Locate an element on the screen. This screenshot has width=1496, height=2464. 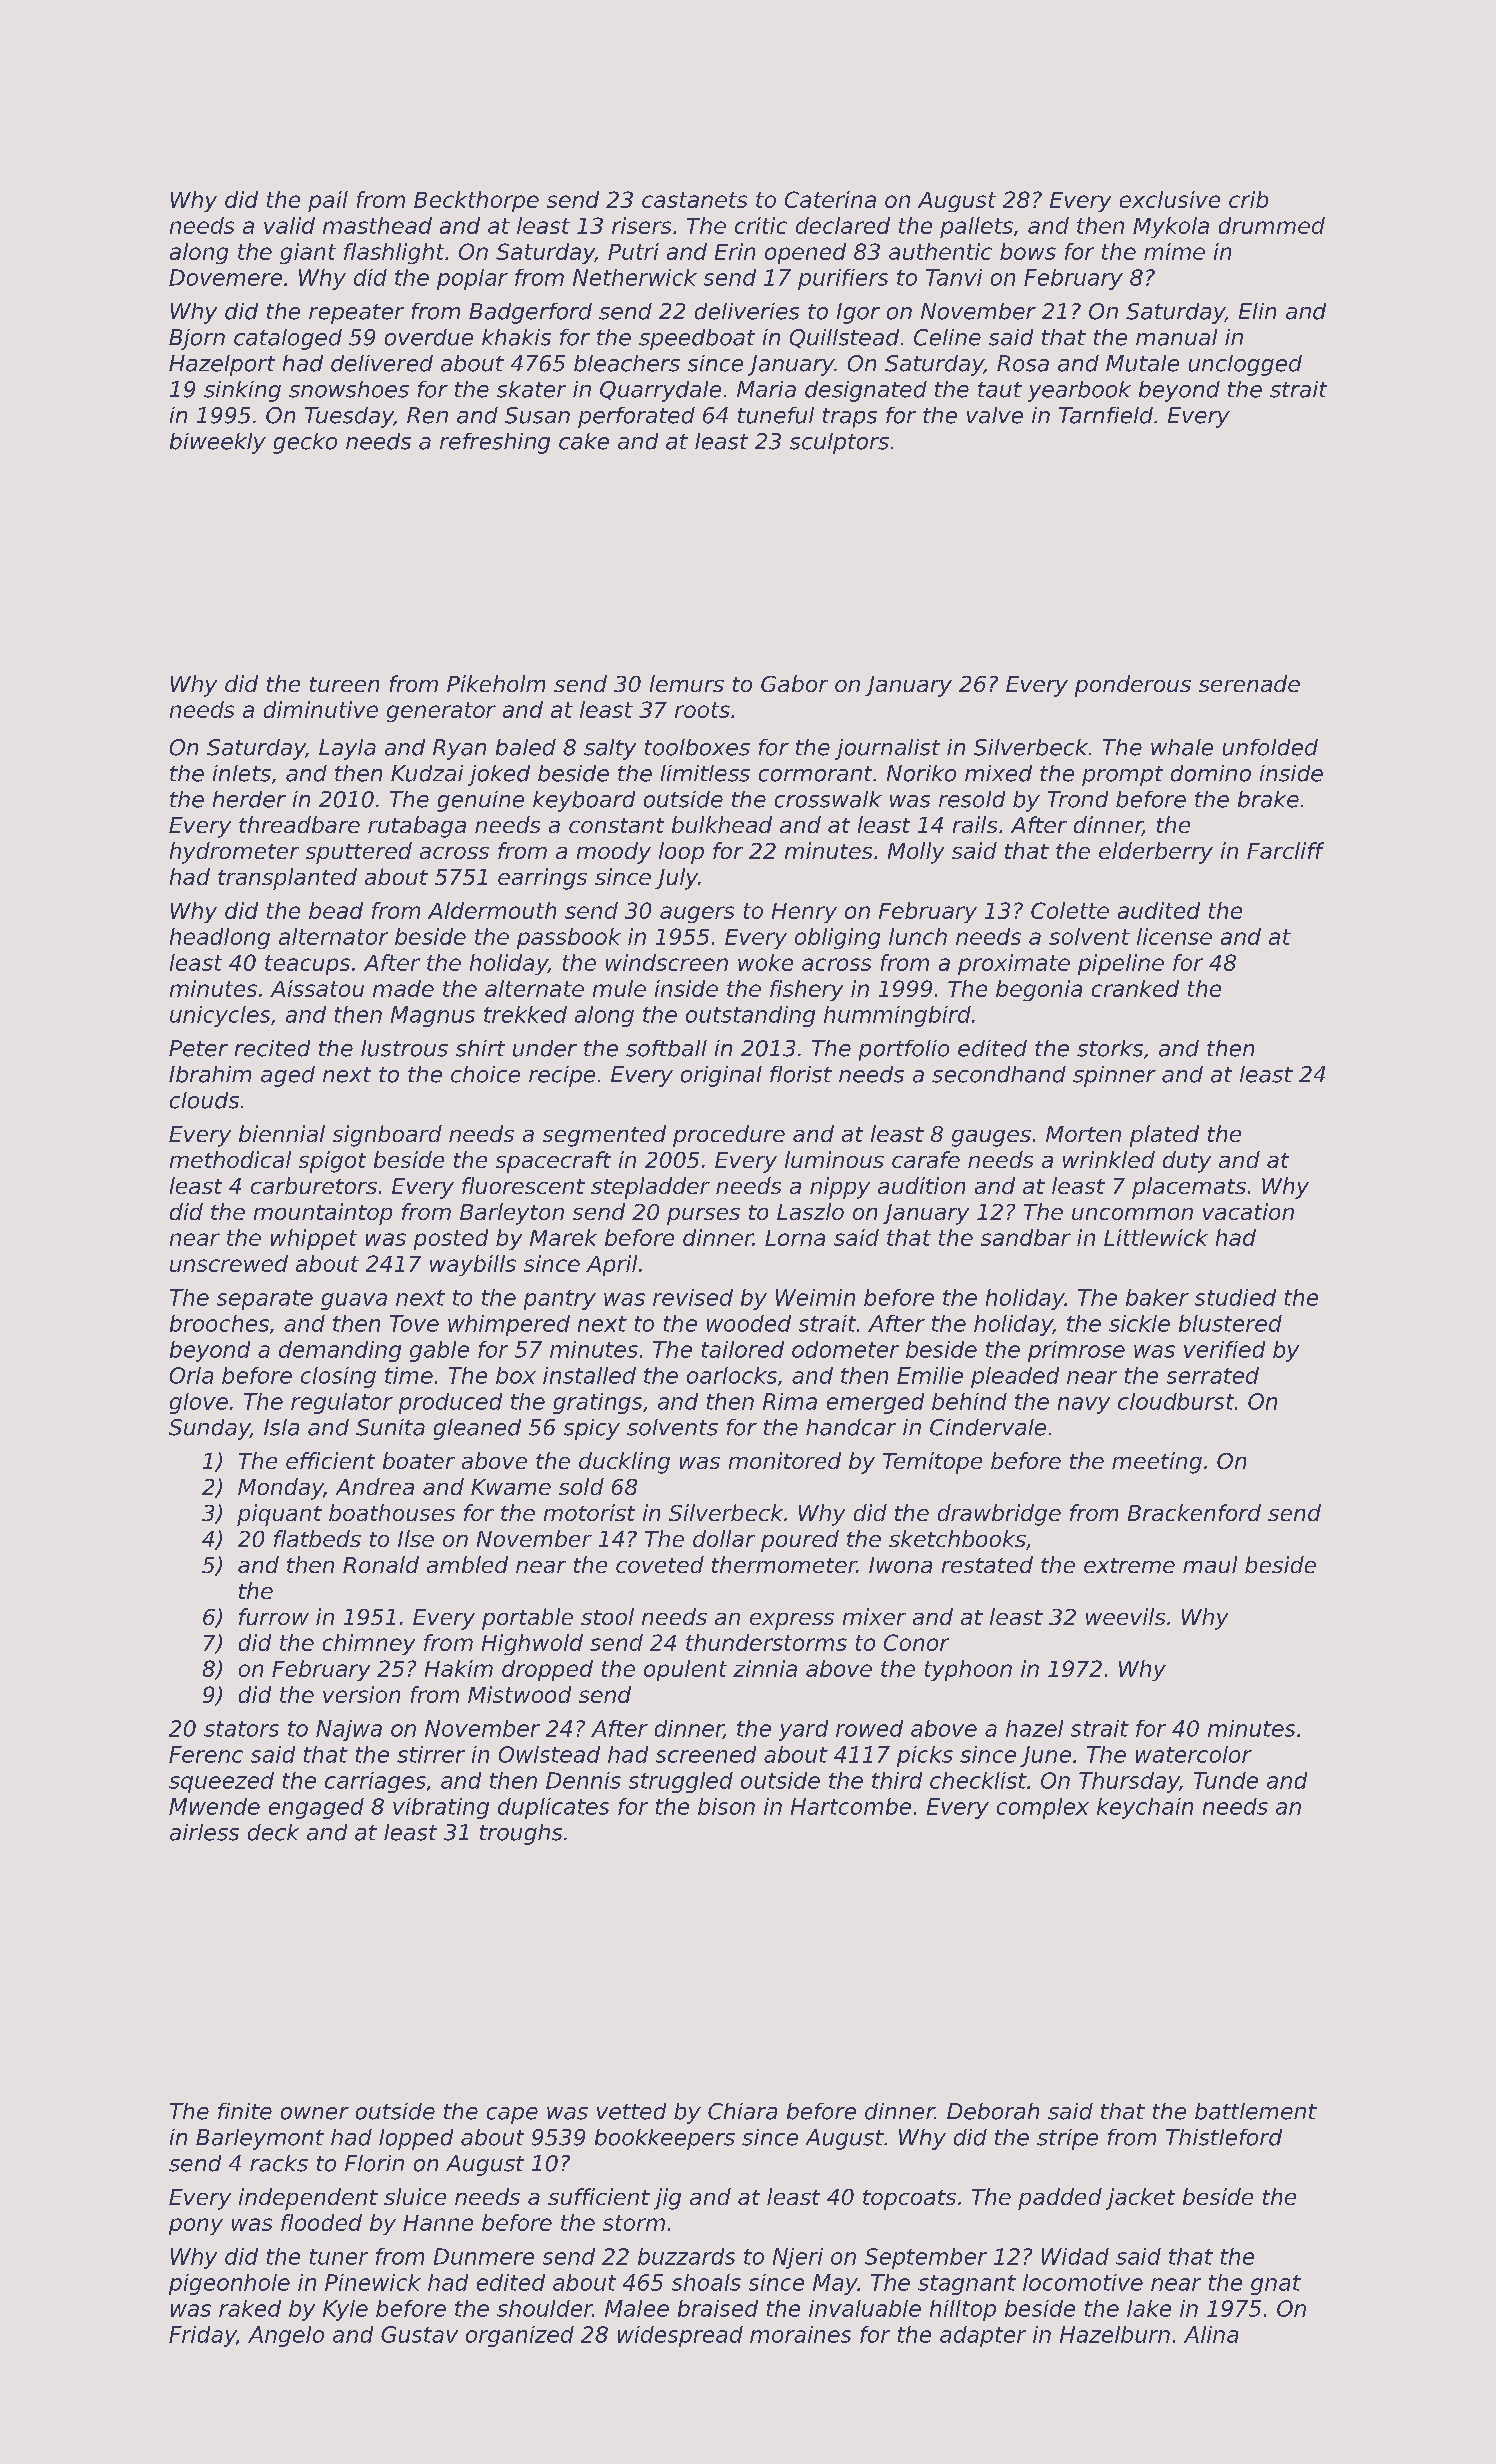
valid is located at coordinates (289, 225).
